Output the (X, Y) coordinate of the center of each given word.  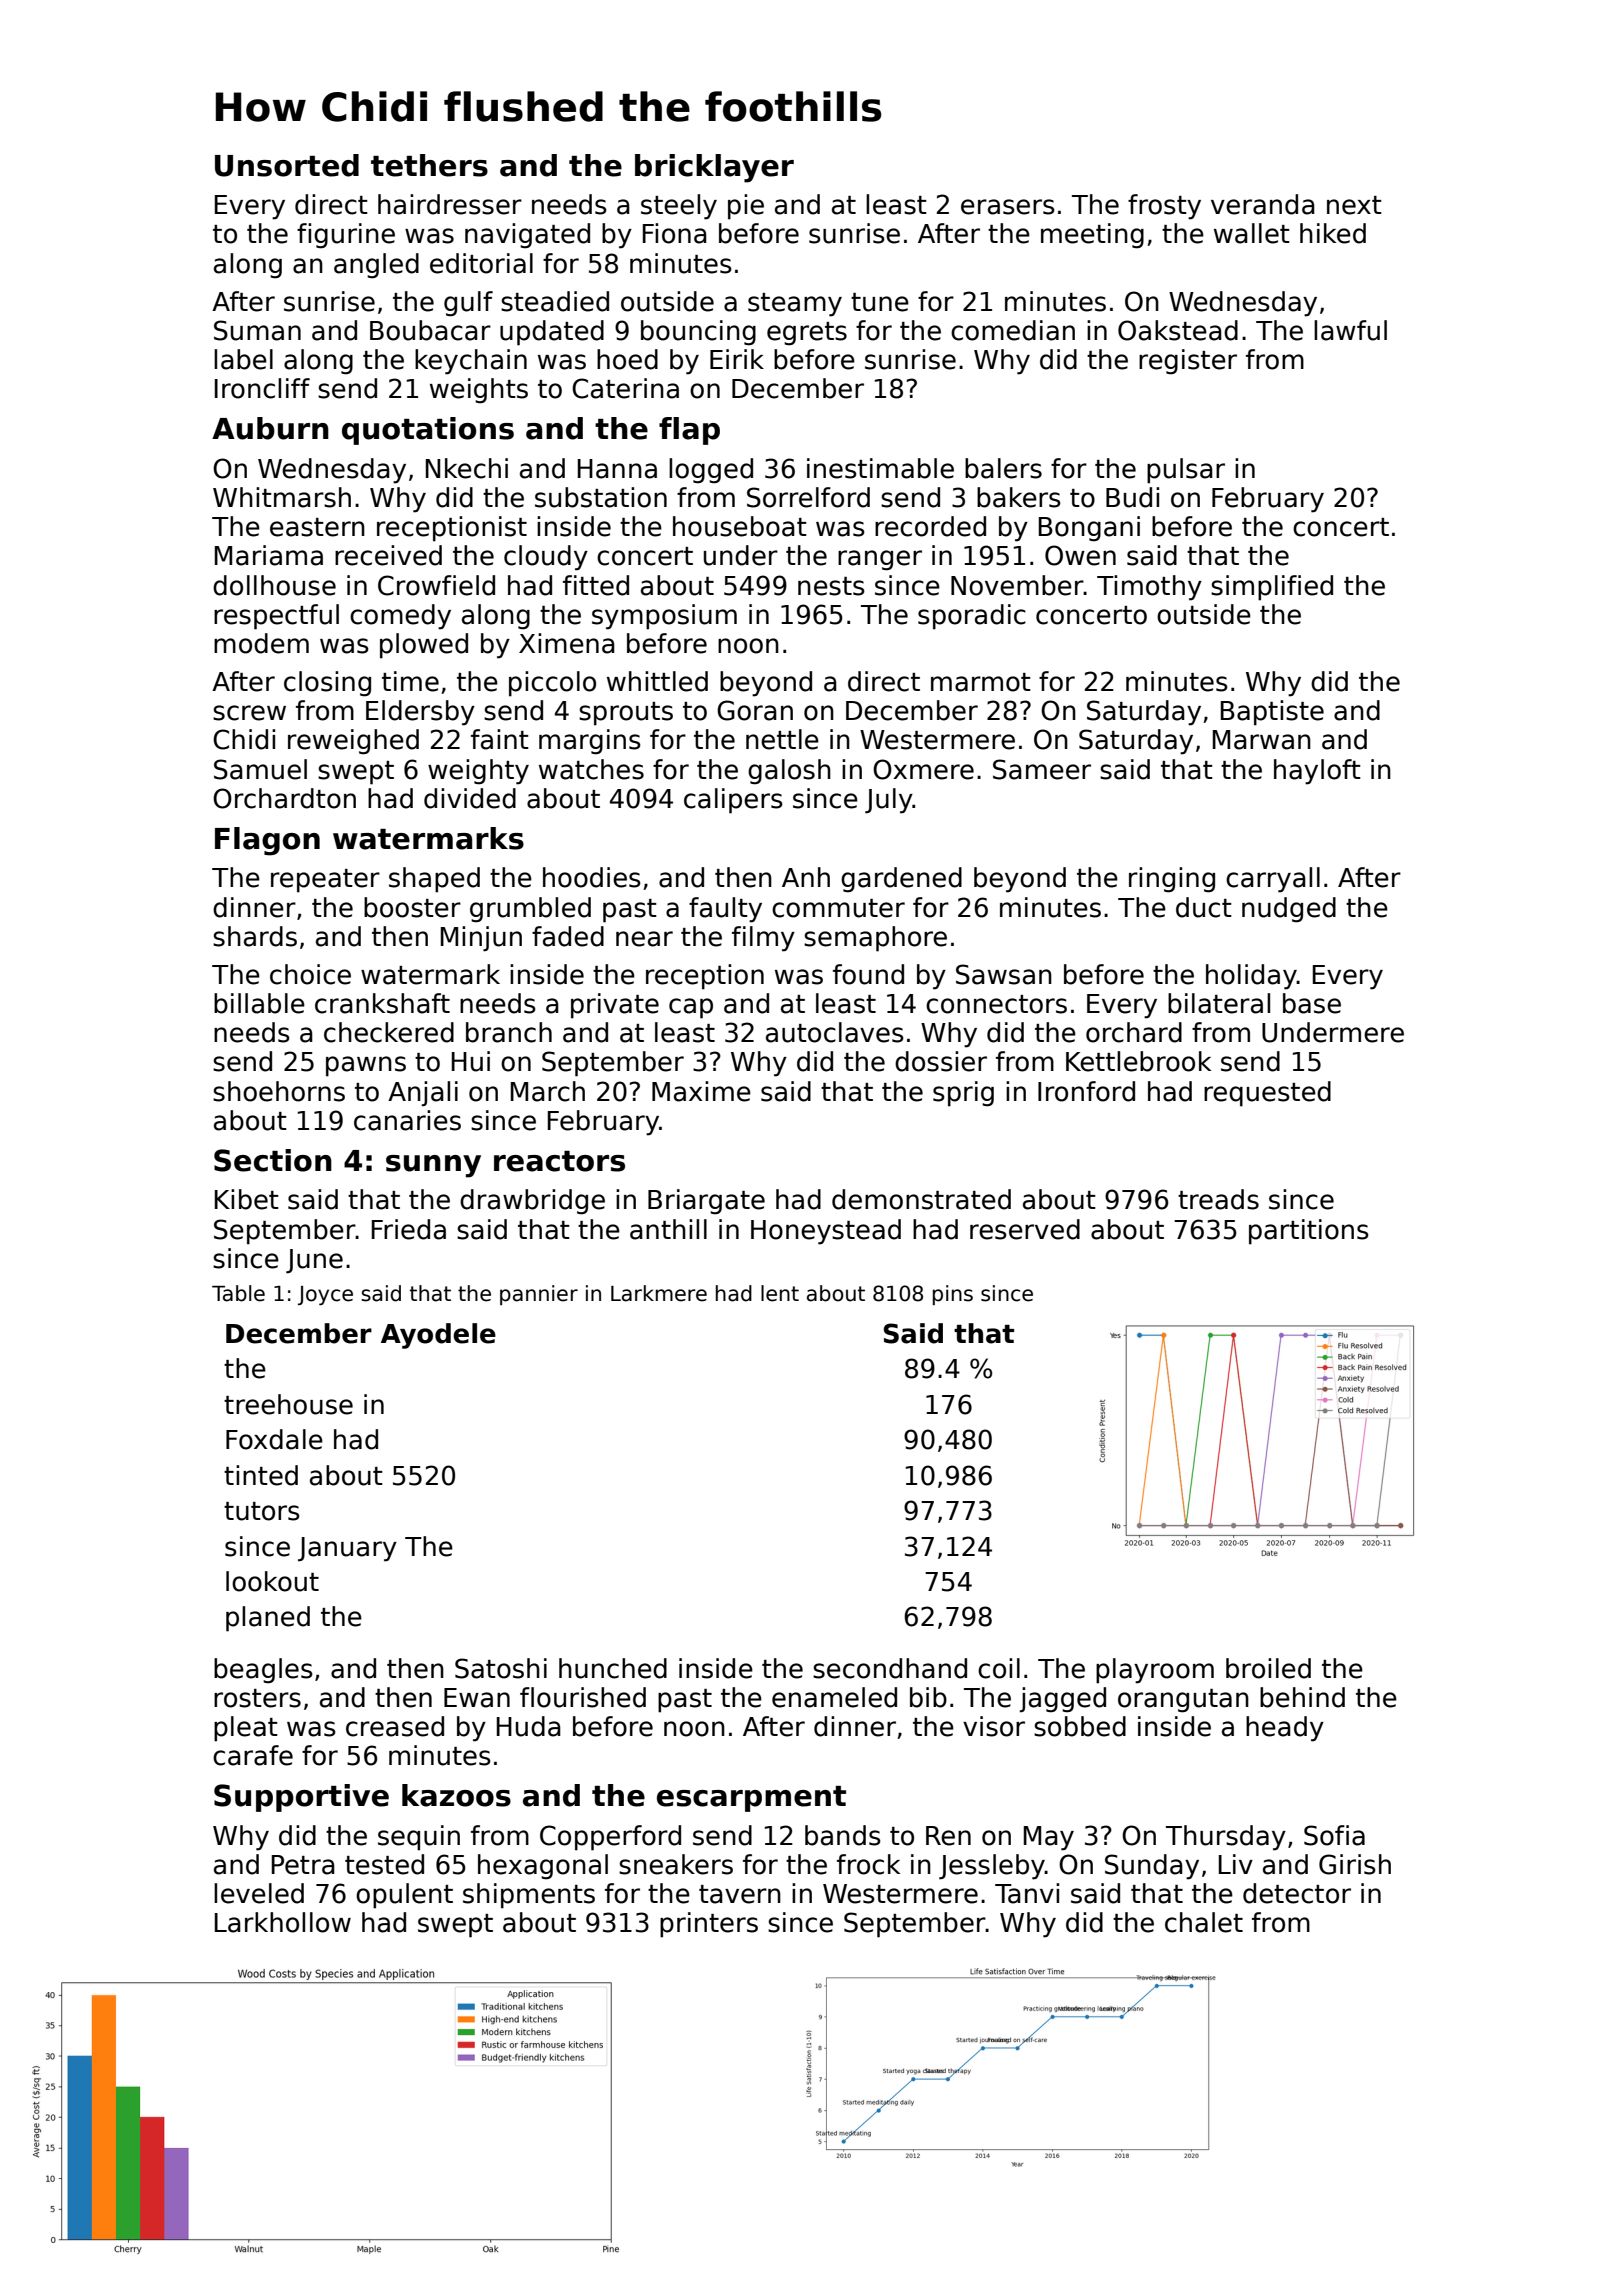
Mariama (269, 555)
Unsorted (287, 165)
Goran (755, 710)
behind (1302, 1697)
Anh (806, 877)
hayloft (1317, 772)
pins (953, 1295)
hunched (613, 1668)
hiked (1333, 233)
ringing (1172, 880)
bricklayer (714, 168)
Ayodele (438, 1336)
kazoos (456, 1795)
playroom (1155, 1671)
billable (259, 1003)
